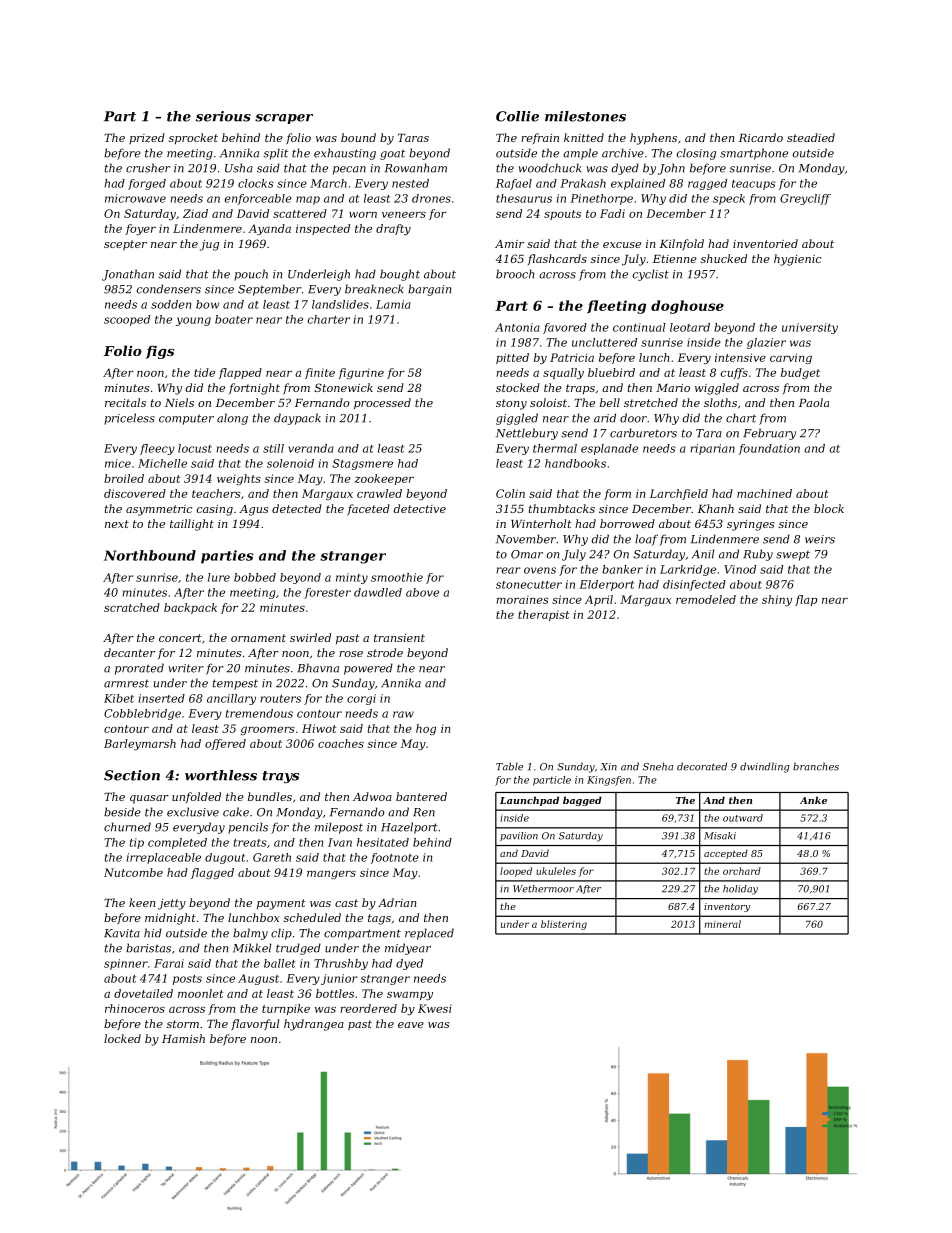  Describe the element at coordinates (564, 925) in the screenshot. I see `blistering` at that location.
